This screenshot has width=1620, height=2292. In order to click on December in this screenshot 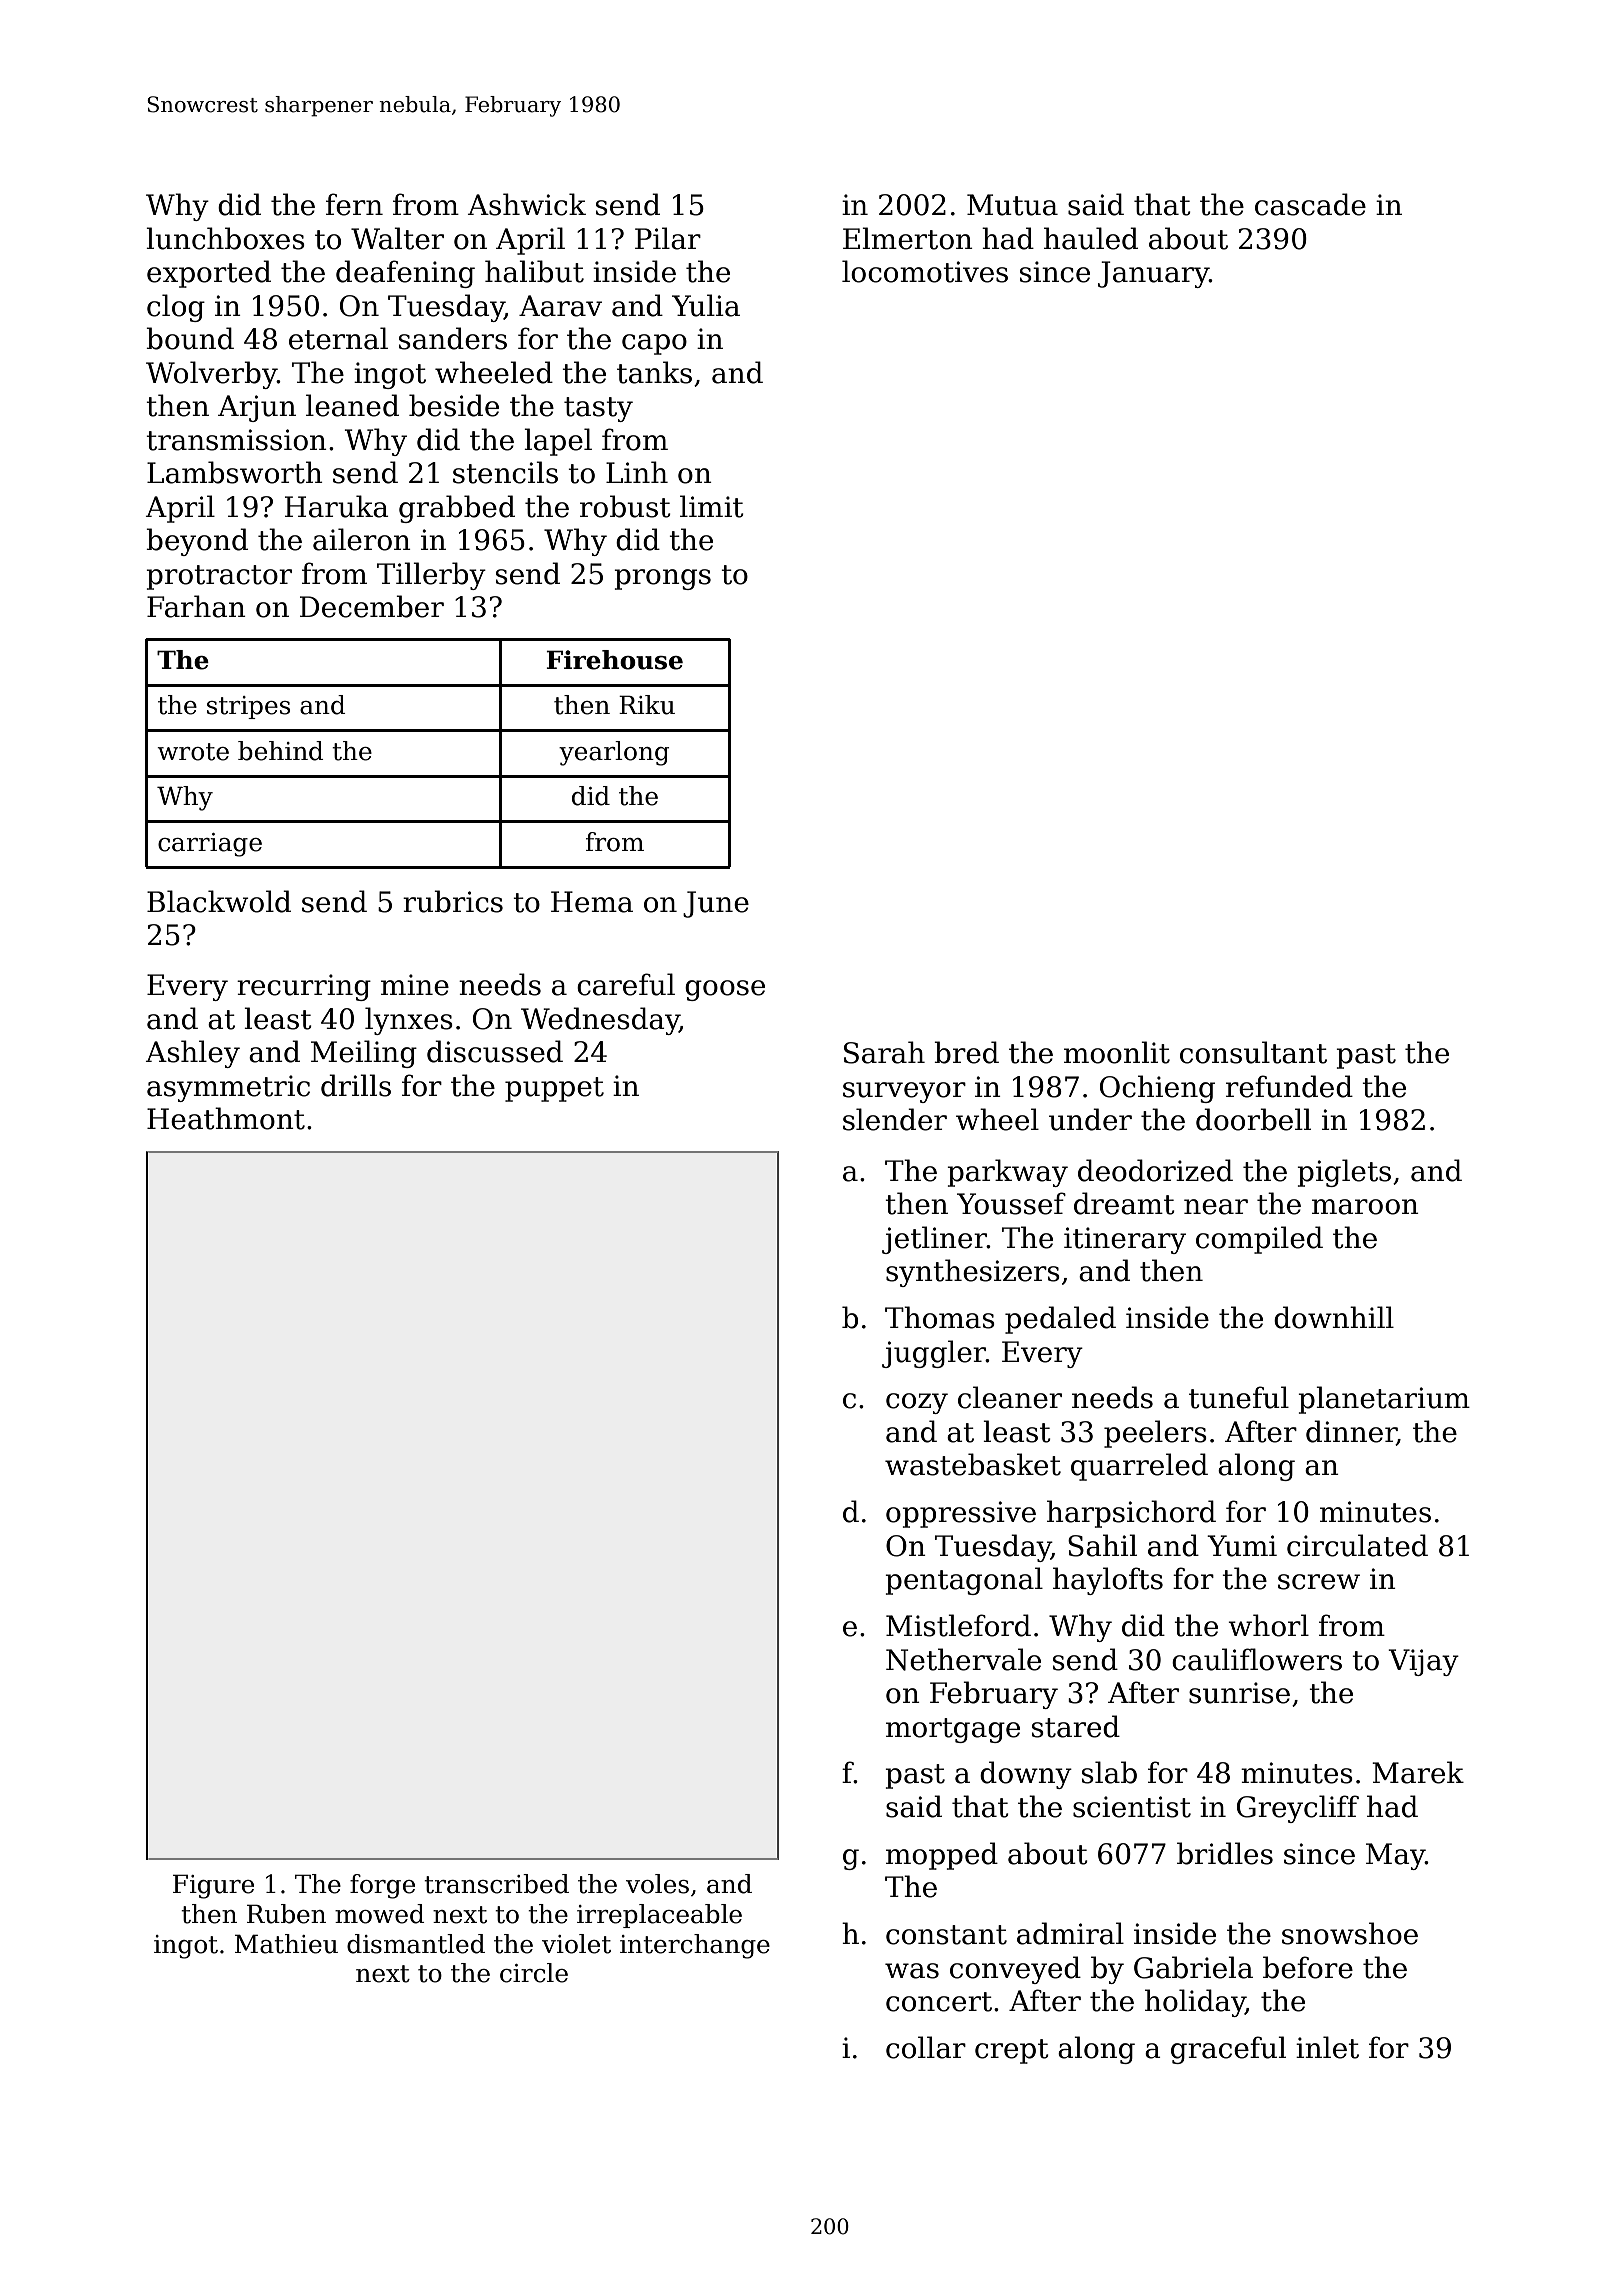, I will do `click(372, 606)`.
